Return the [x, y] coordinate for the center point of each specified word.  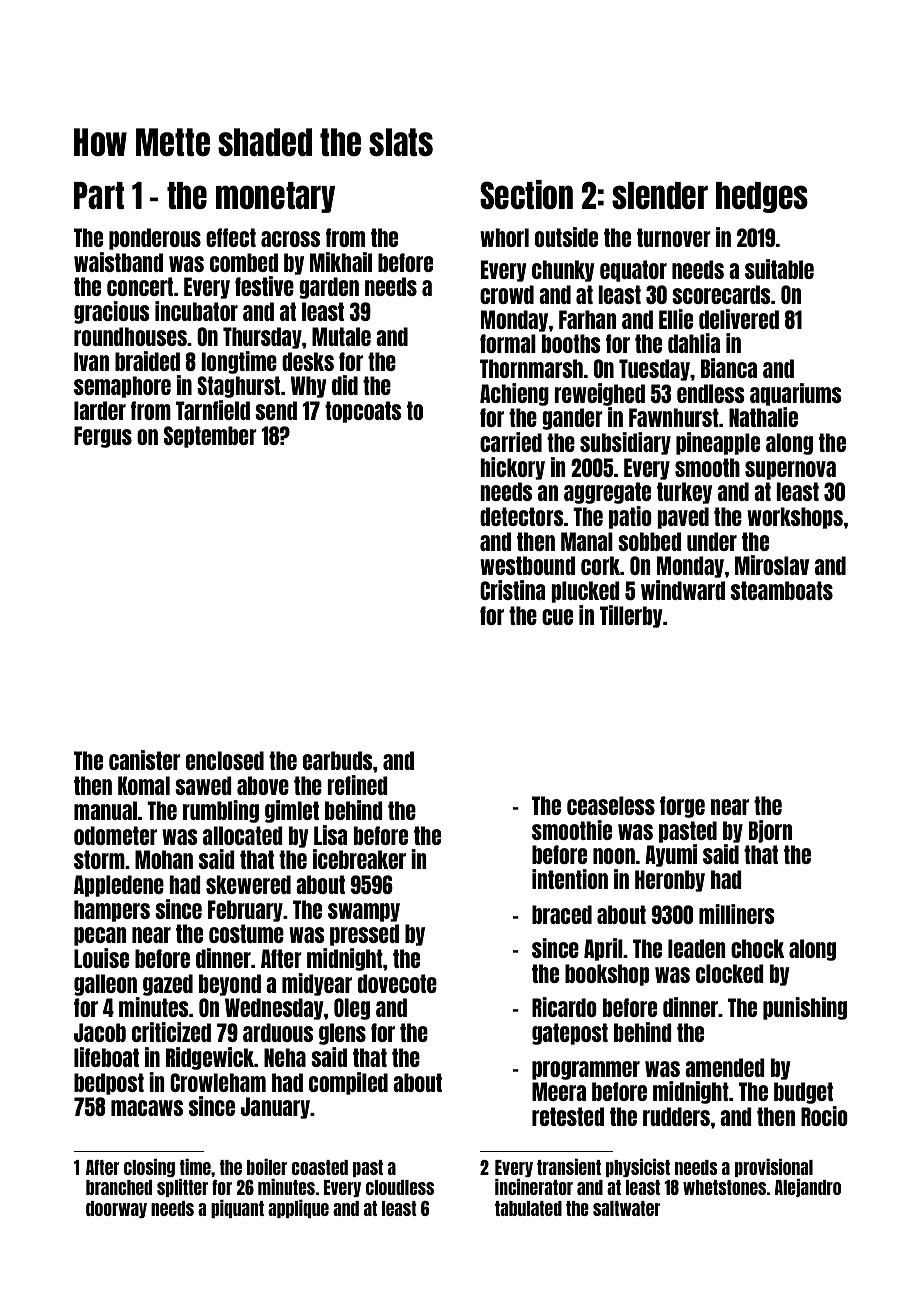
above [263, 785]
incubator [196, 311]
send [276, 410]
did [345, 385]
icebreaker [359, 859]
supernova [790, 470]
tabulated [528, 1208]
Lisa [330, 835]
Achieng [514, 394]
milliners [737, 914]
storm [99, 859]
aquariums [796, 394]
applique [298, 1209]
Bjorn [770, 831]
